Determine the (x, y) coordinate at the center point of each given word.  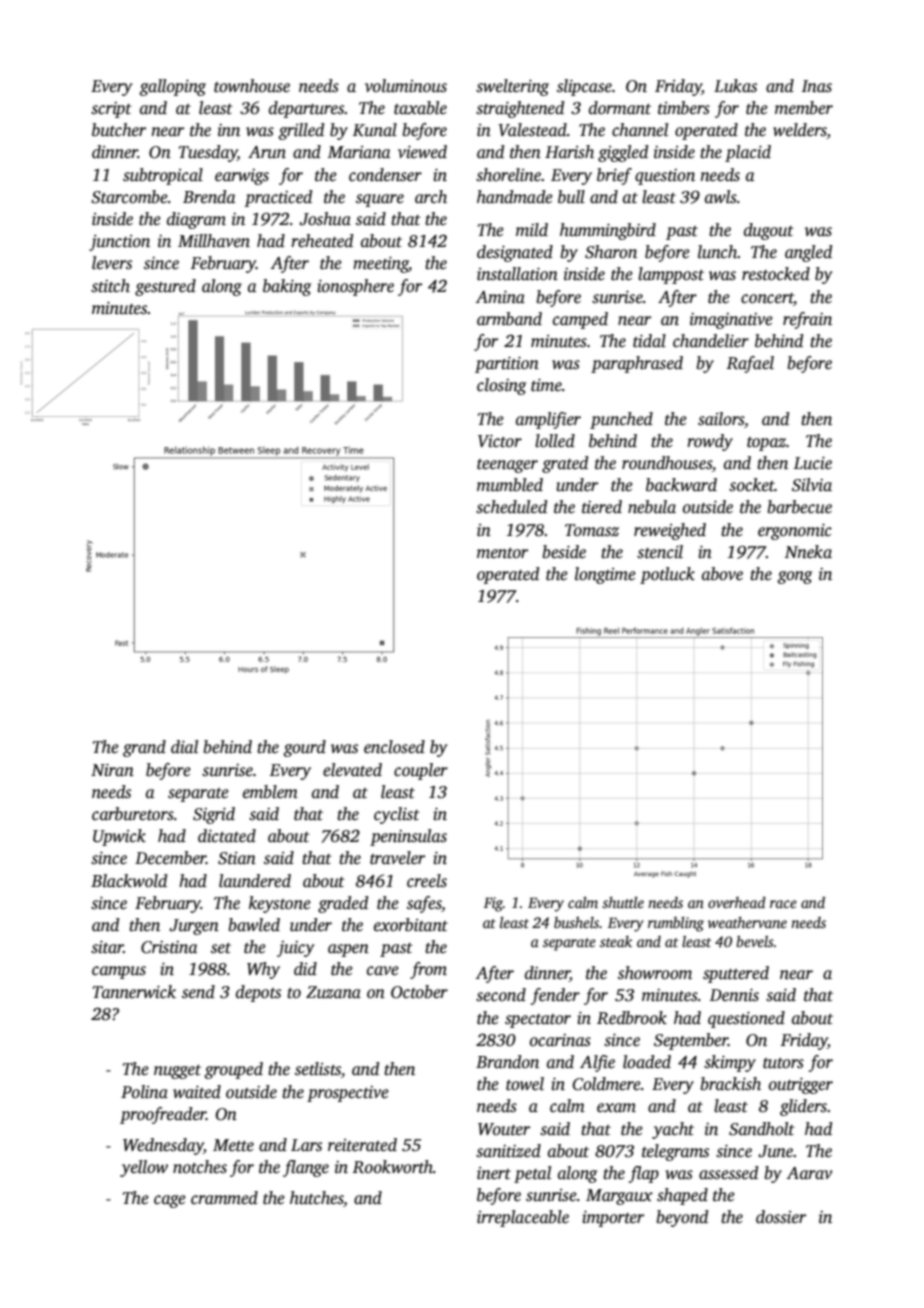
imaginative (731, 321)
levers (112, 263)
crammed (224, 1198)
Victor (500, 441)
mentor (502, 553)
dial (184, 747)
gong (794, 577)
